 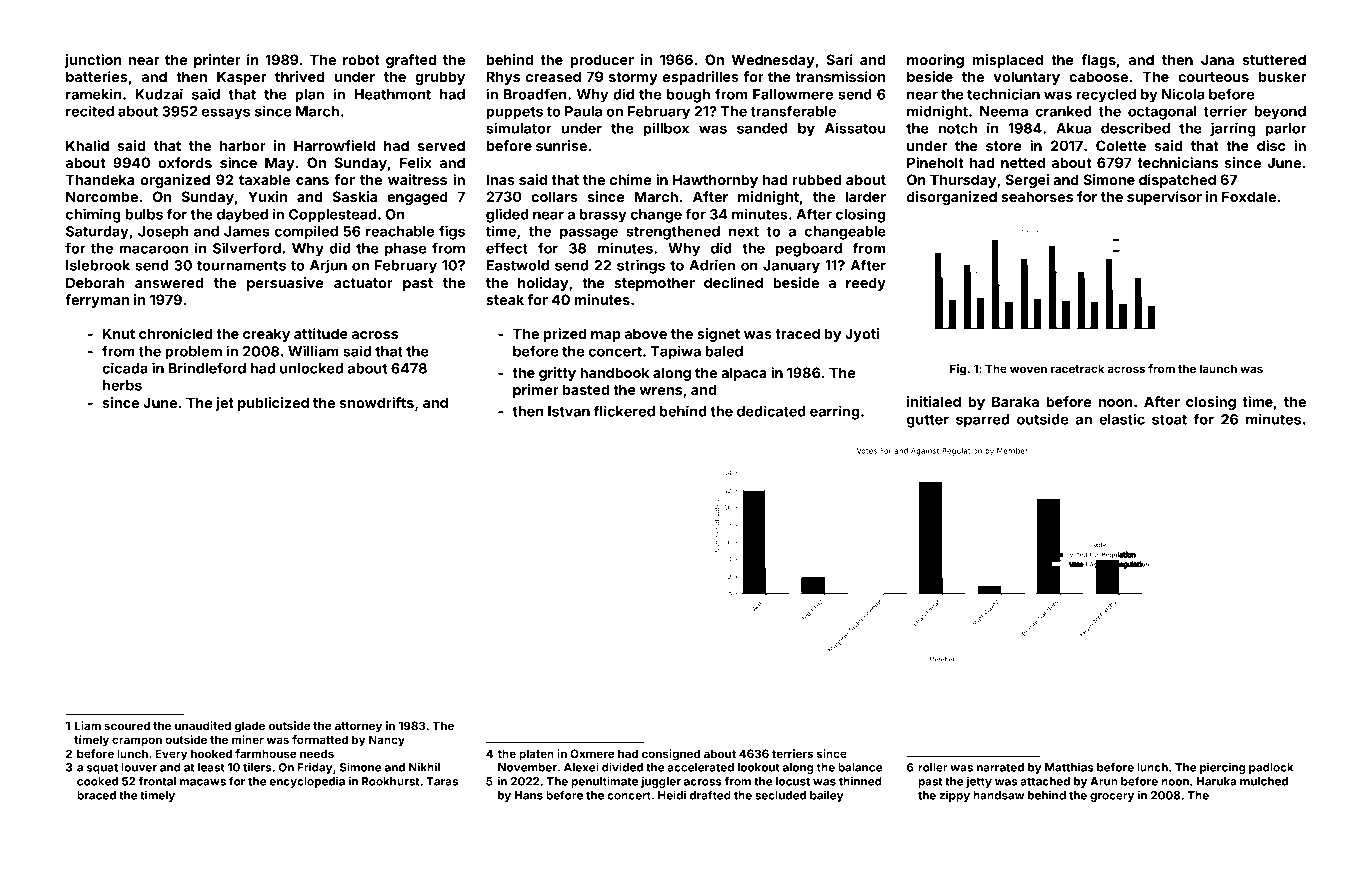 What do you see at coordinates (1004, 111) in the screenshot?
I see `Neema` at bounding box center [1004, 111].
